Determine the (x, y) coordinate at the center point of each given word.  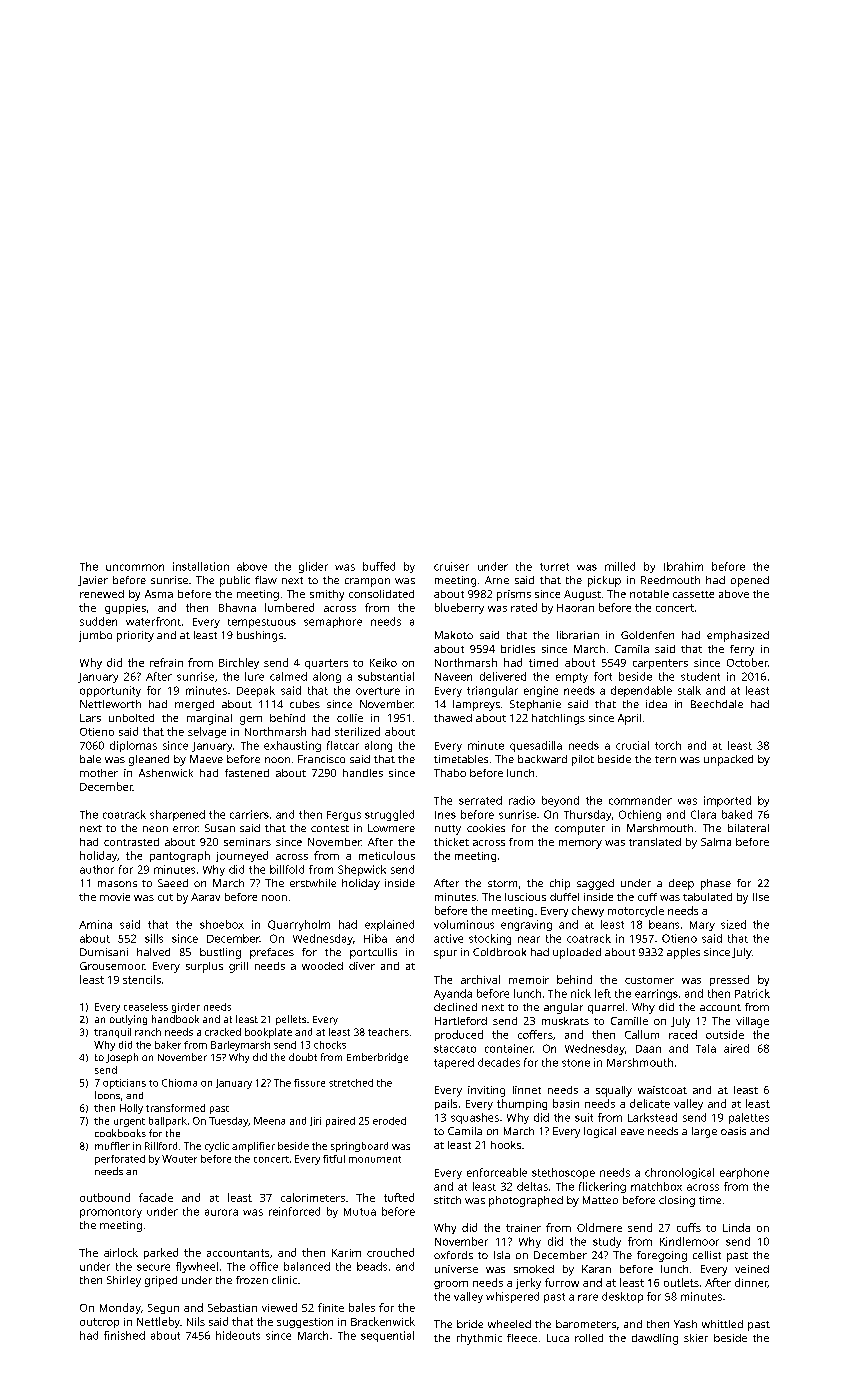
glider (313, 567)
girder (186, 1008)
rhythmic (479, 1339)
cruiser (451, 566)
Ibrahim (683, 566)
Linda (736, 1227)
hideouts (238, 1335)
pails (446, 1104)
